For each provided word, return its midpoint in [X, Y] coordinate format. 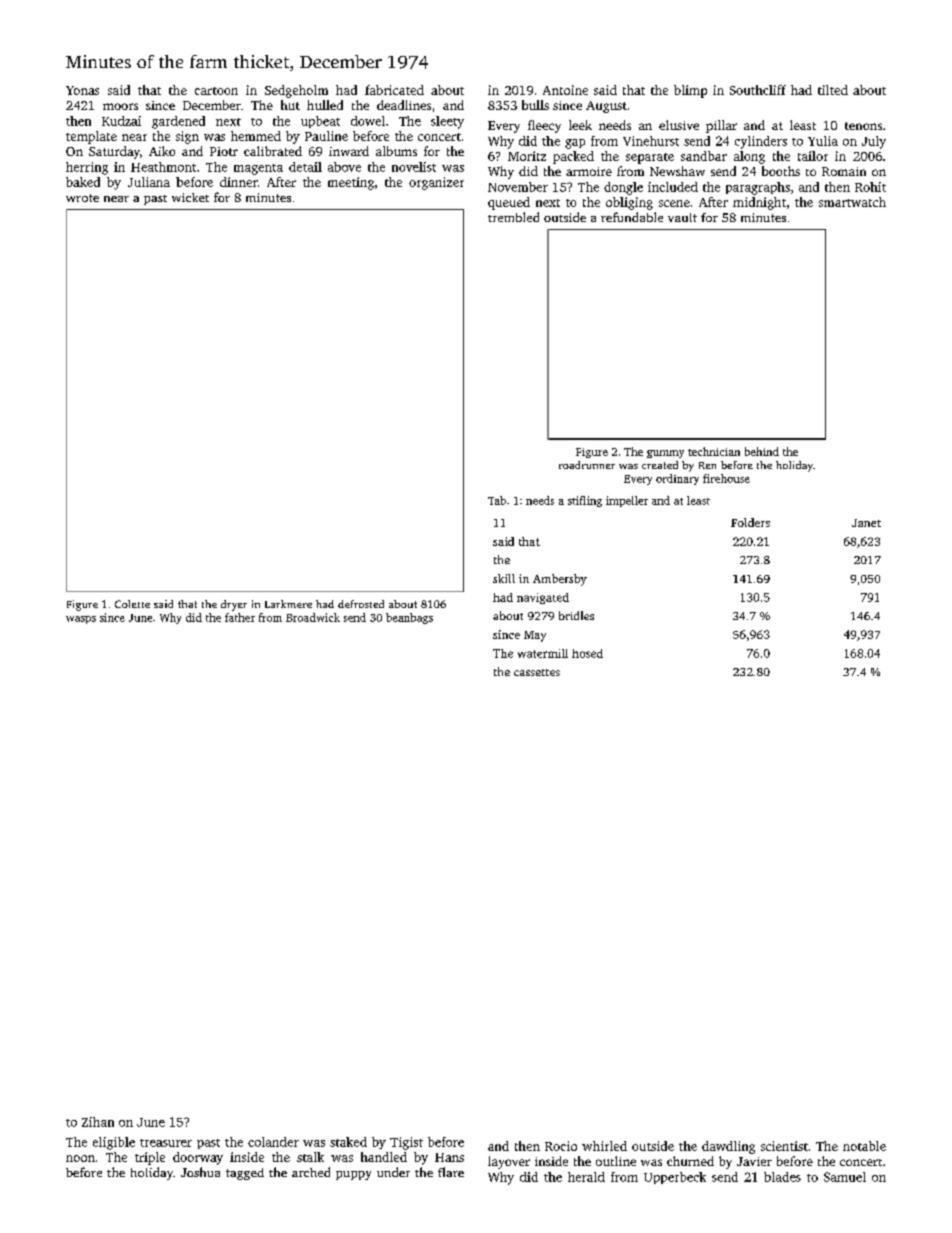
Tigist [406, 1143]
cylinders [761, 142]
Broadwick [313, 617]
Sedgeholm [296, 91]
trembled [513, 217]
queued [509, 203]
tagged [245, 1174]
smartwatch [852, 202]
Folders [750, 522]
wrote [82, 198]
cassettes [537, 672]
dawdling [728, 1147]
